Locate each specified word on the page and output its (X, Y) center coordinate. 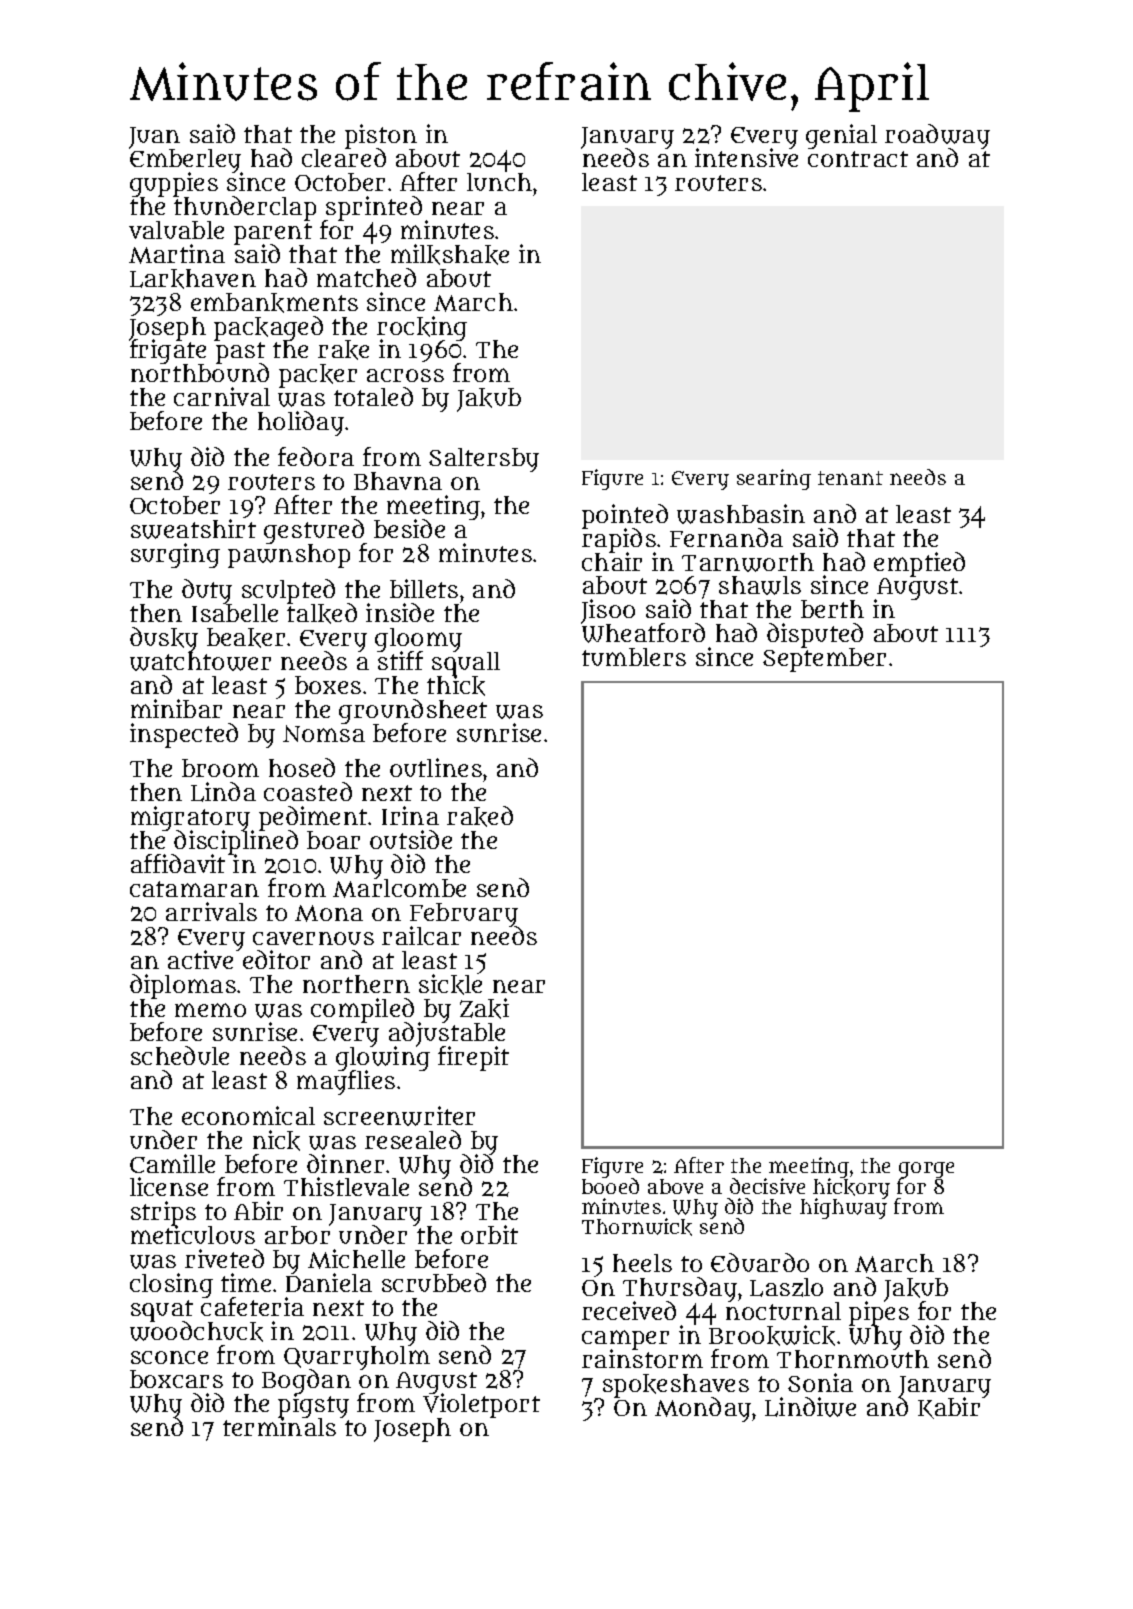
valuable (176, 230)
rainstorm (642, 1359)
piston (381, 136)
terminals (279, 1427)
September (824, 660)
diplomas (183, 986)
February (464, 915)
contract (858, 159)
